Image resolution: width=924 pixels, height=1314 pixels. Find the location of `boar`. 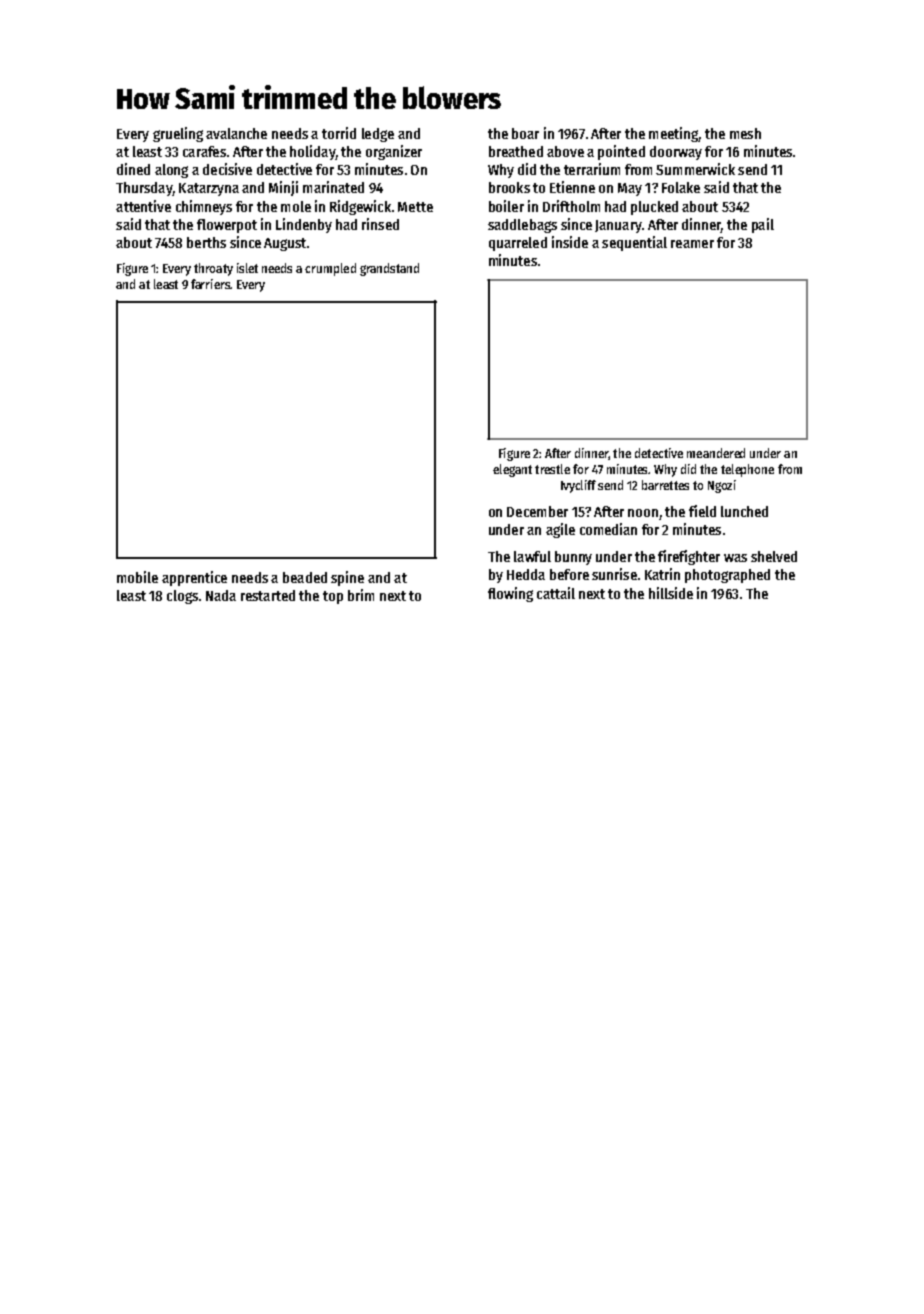

boar is located at coordinates (525, 133).
